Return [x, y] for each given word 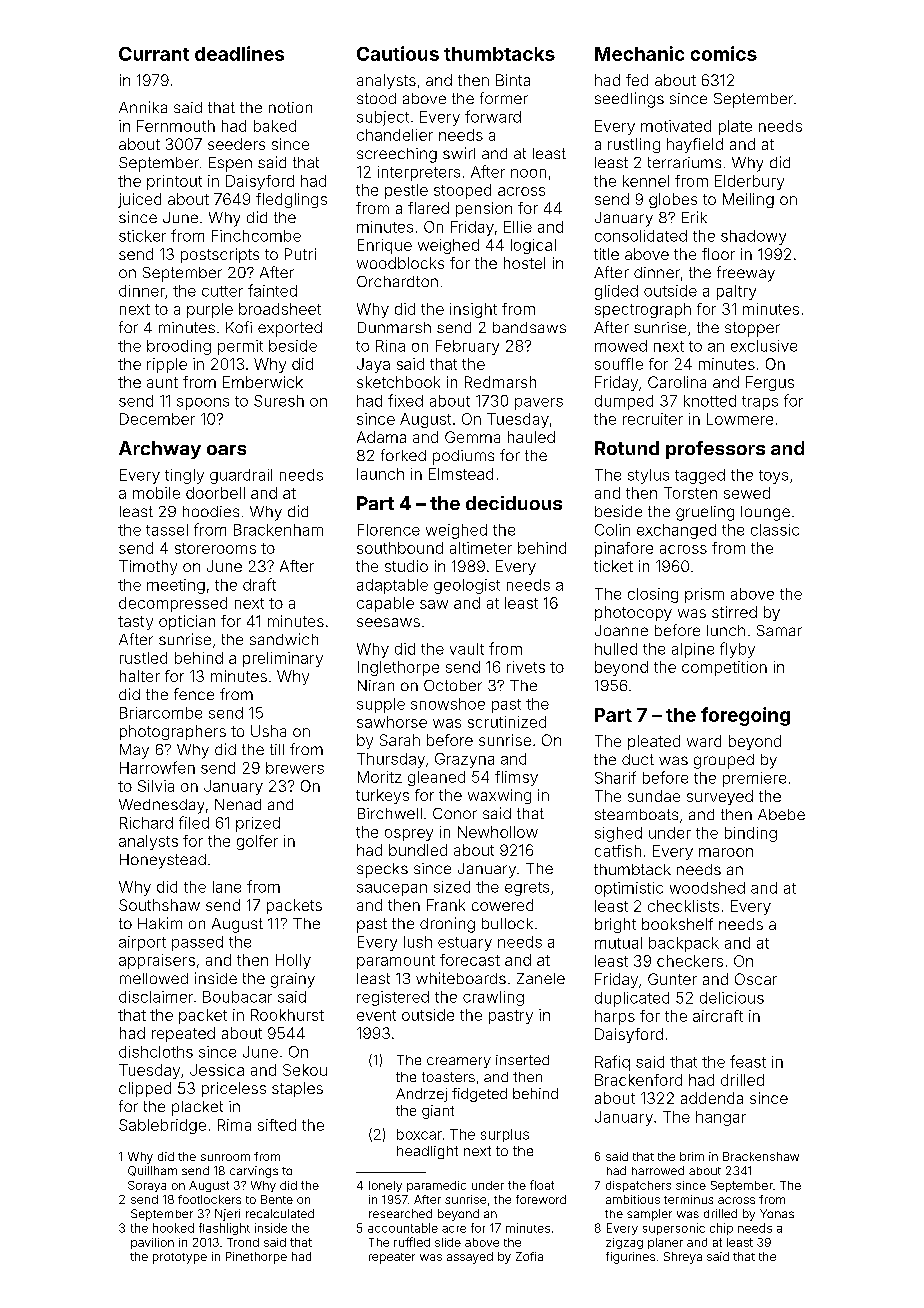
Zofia [529, 1256]
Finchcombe [256, 236]
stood [376, 98]
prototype [180, 1258]
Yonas [777, 1213]
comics [724, 53]
